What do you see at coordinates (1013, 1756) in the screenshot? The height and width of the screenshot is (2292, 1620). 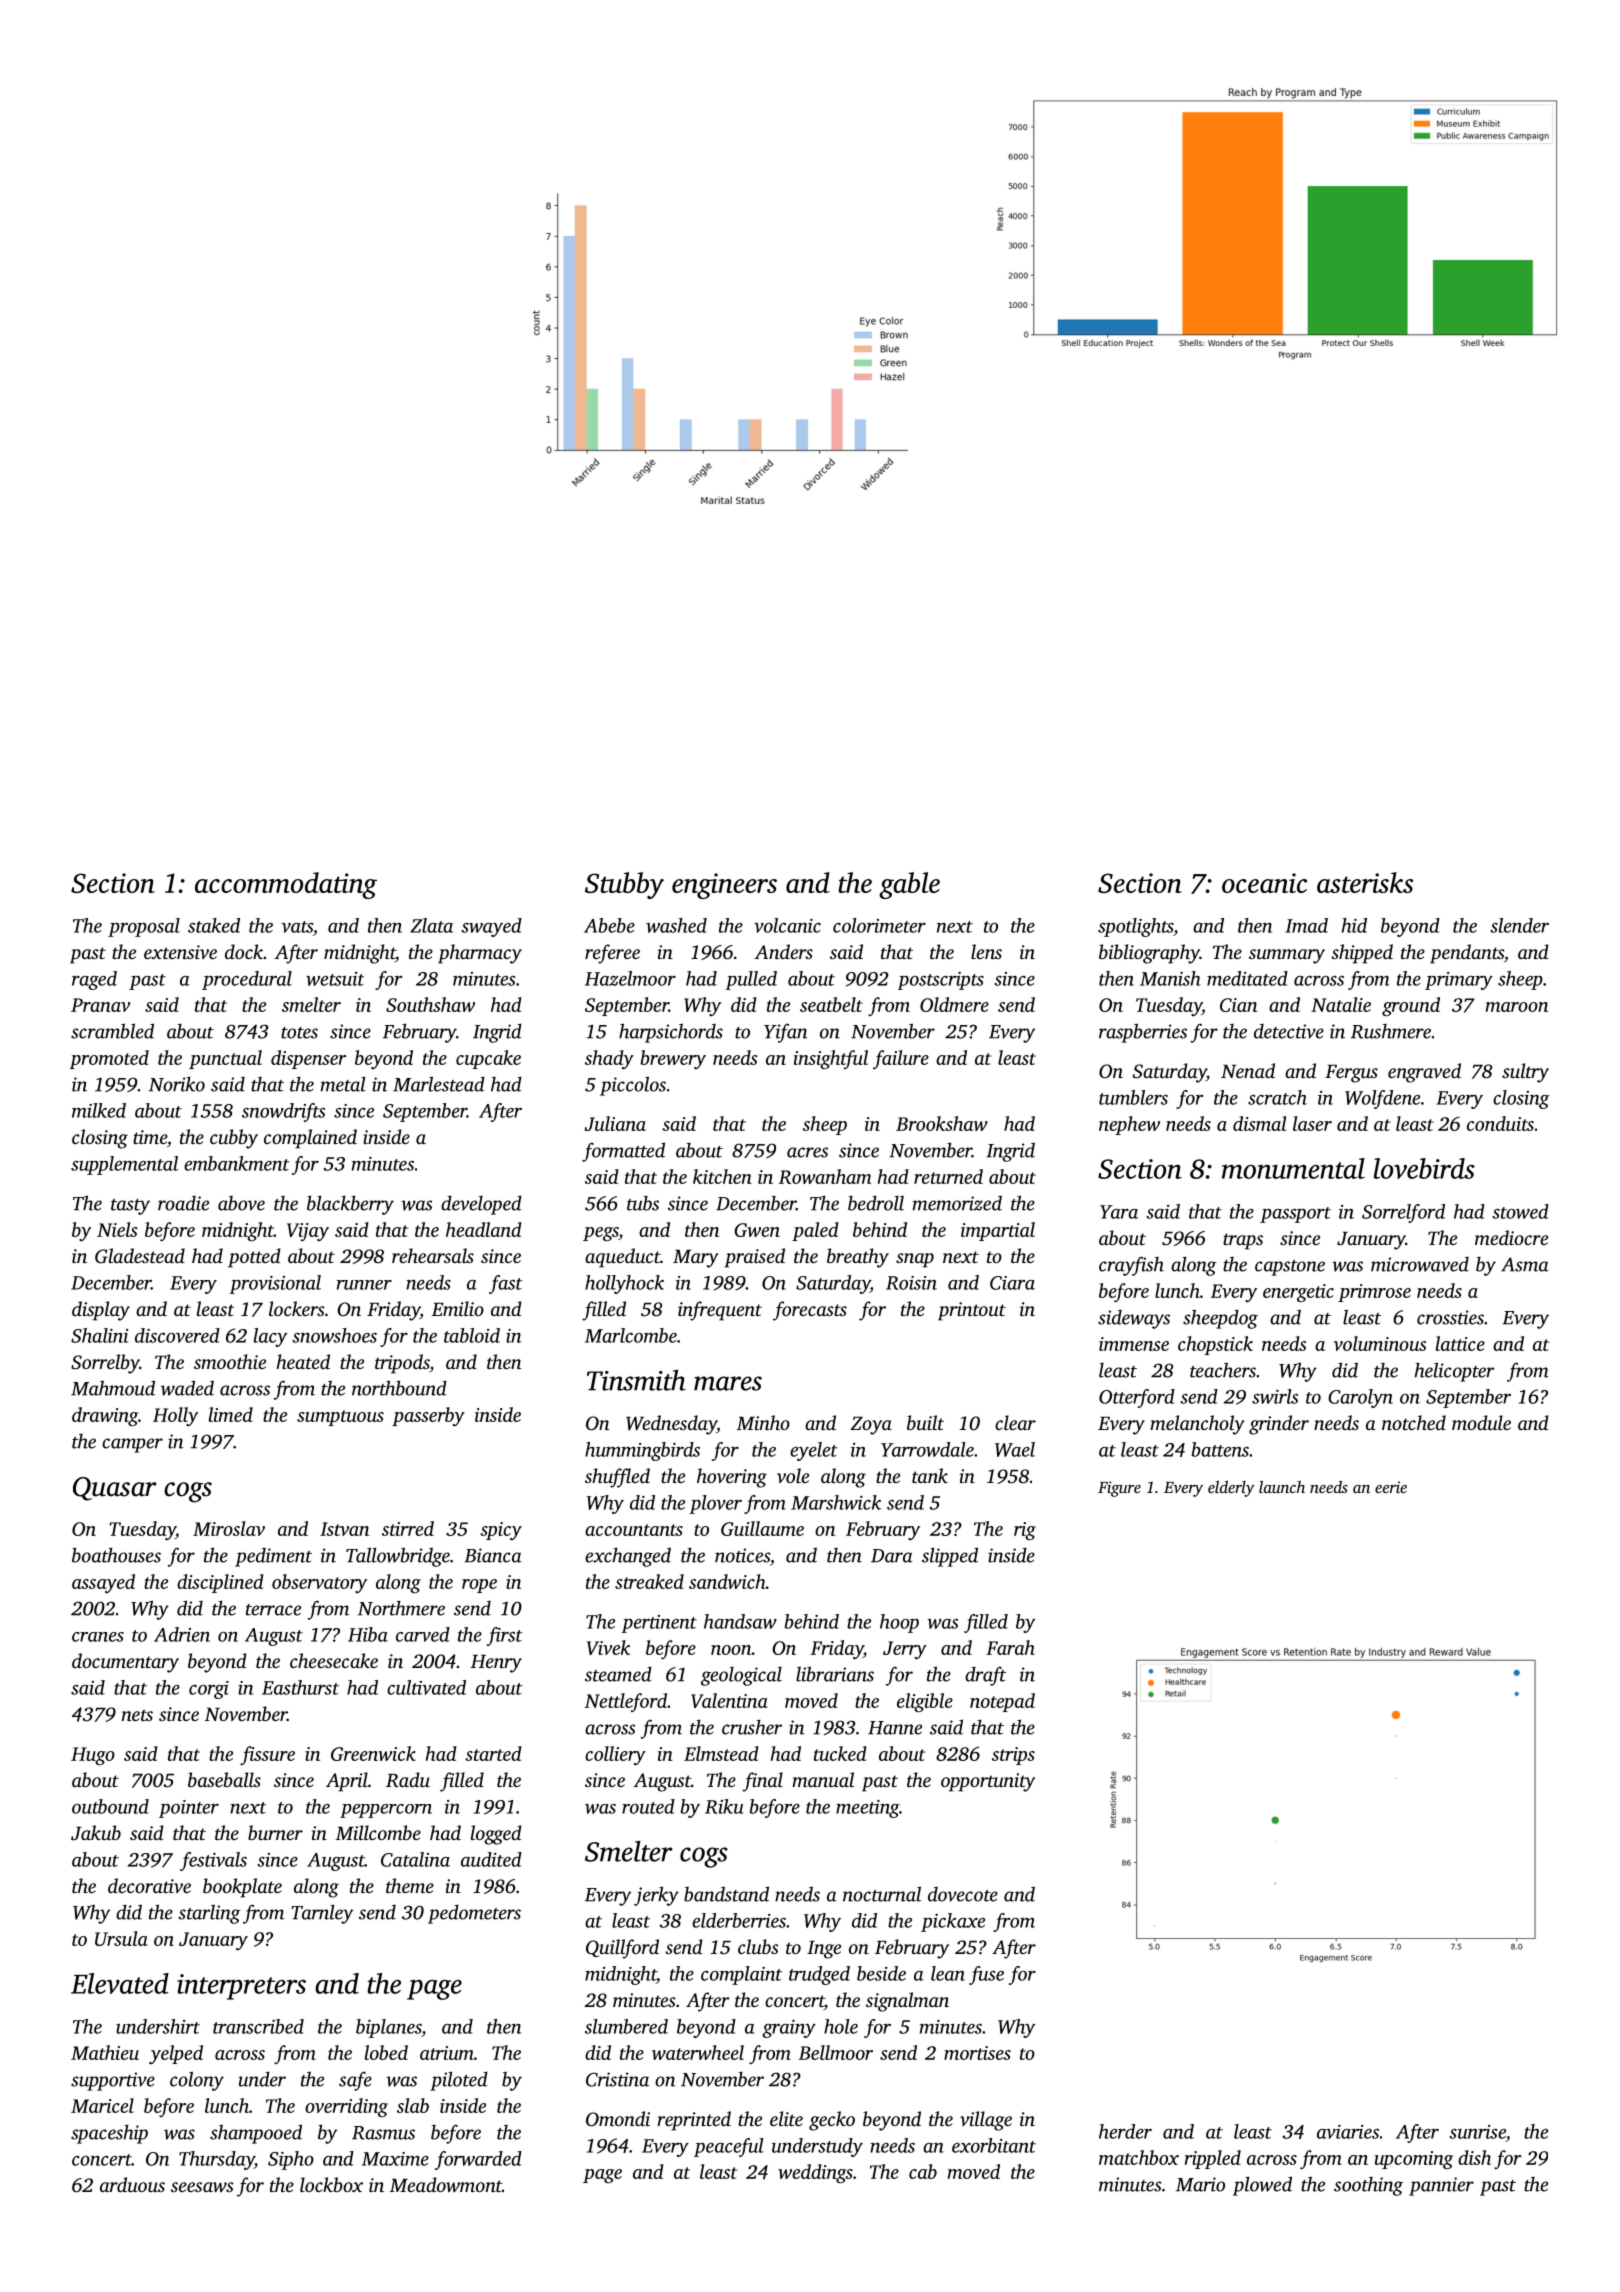 I see `strips` at bounding box center [1013, 1756].
